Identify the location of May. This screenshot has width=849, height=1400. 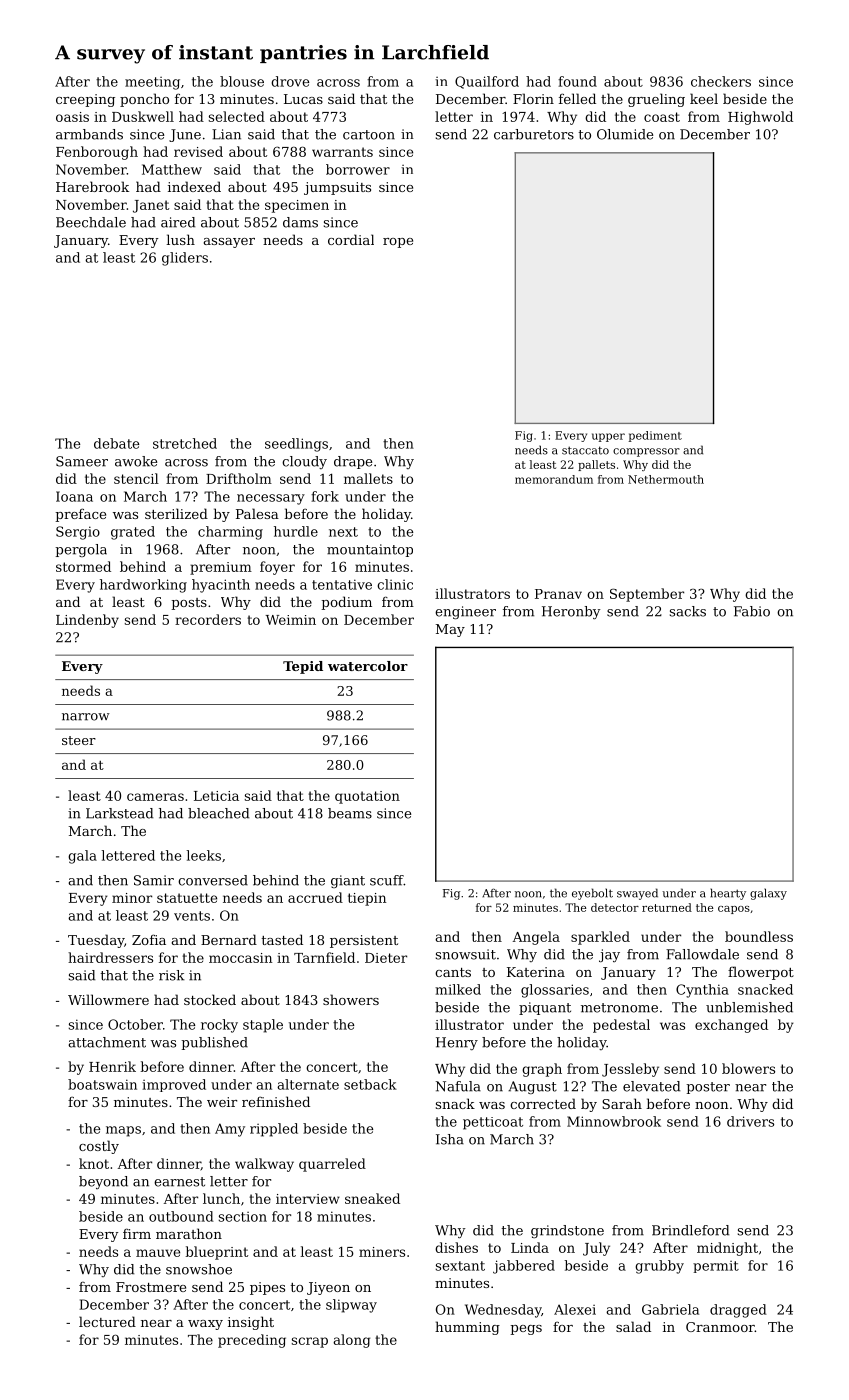
(450, 630).
